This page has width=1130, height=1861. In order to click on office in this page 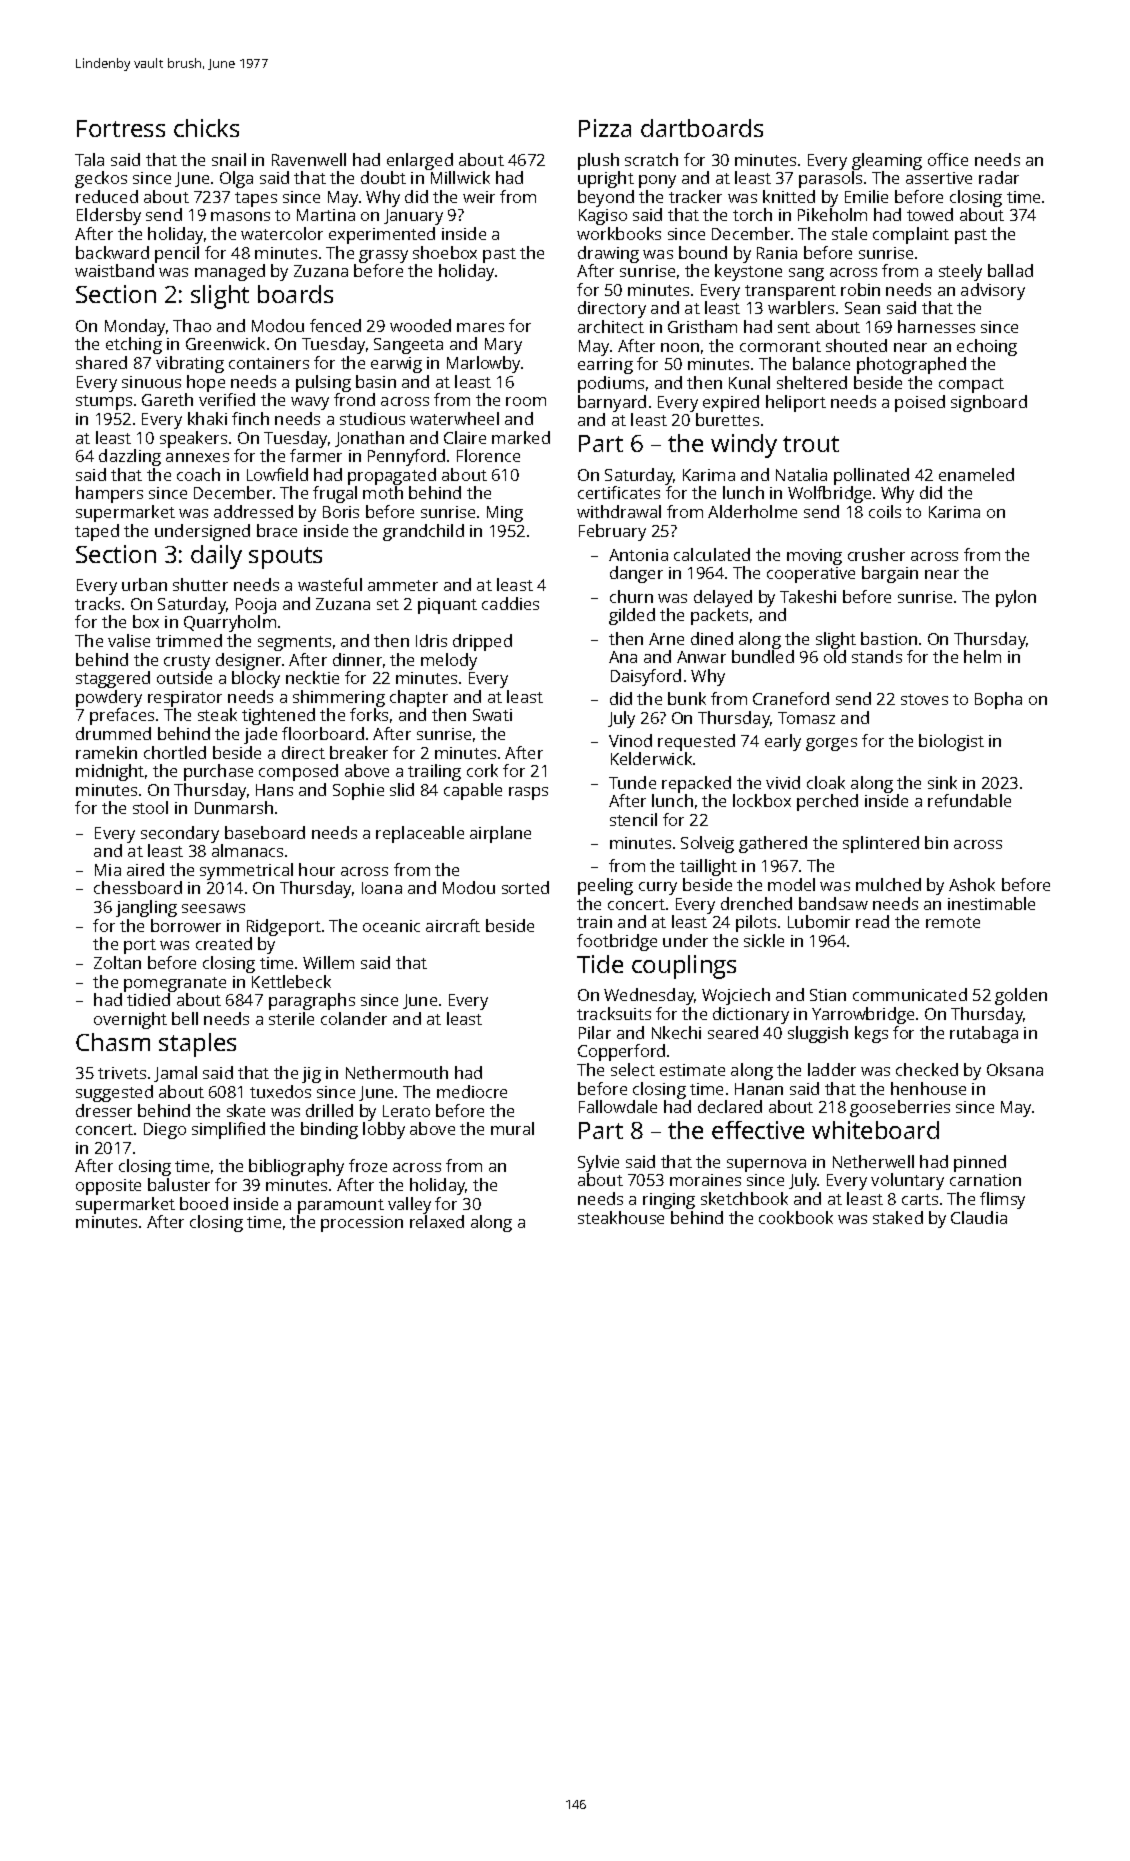, I will do `click(948, 159)`.
